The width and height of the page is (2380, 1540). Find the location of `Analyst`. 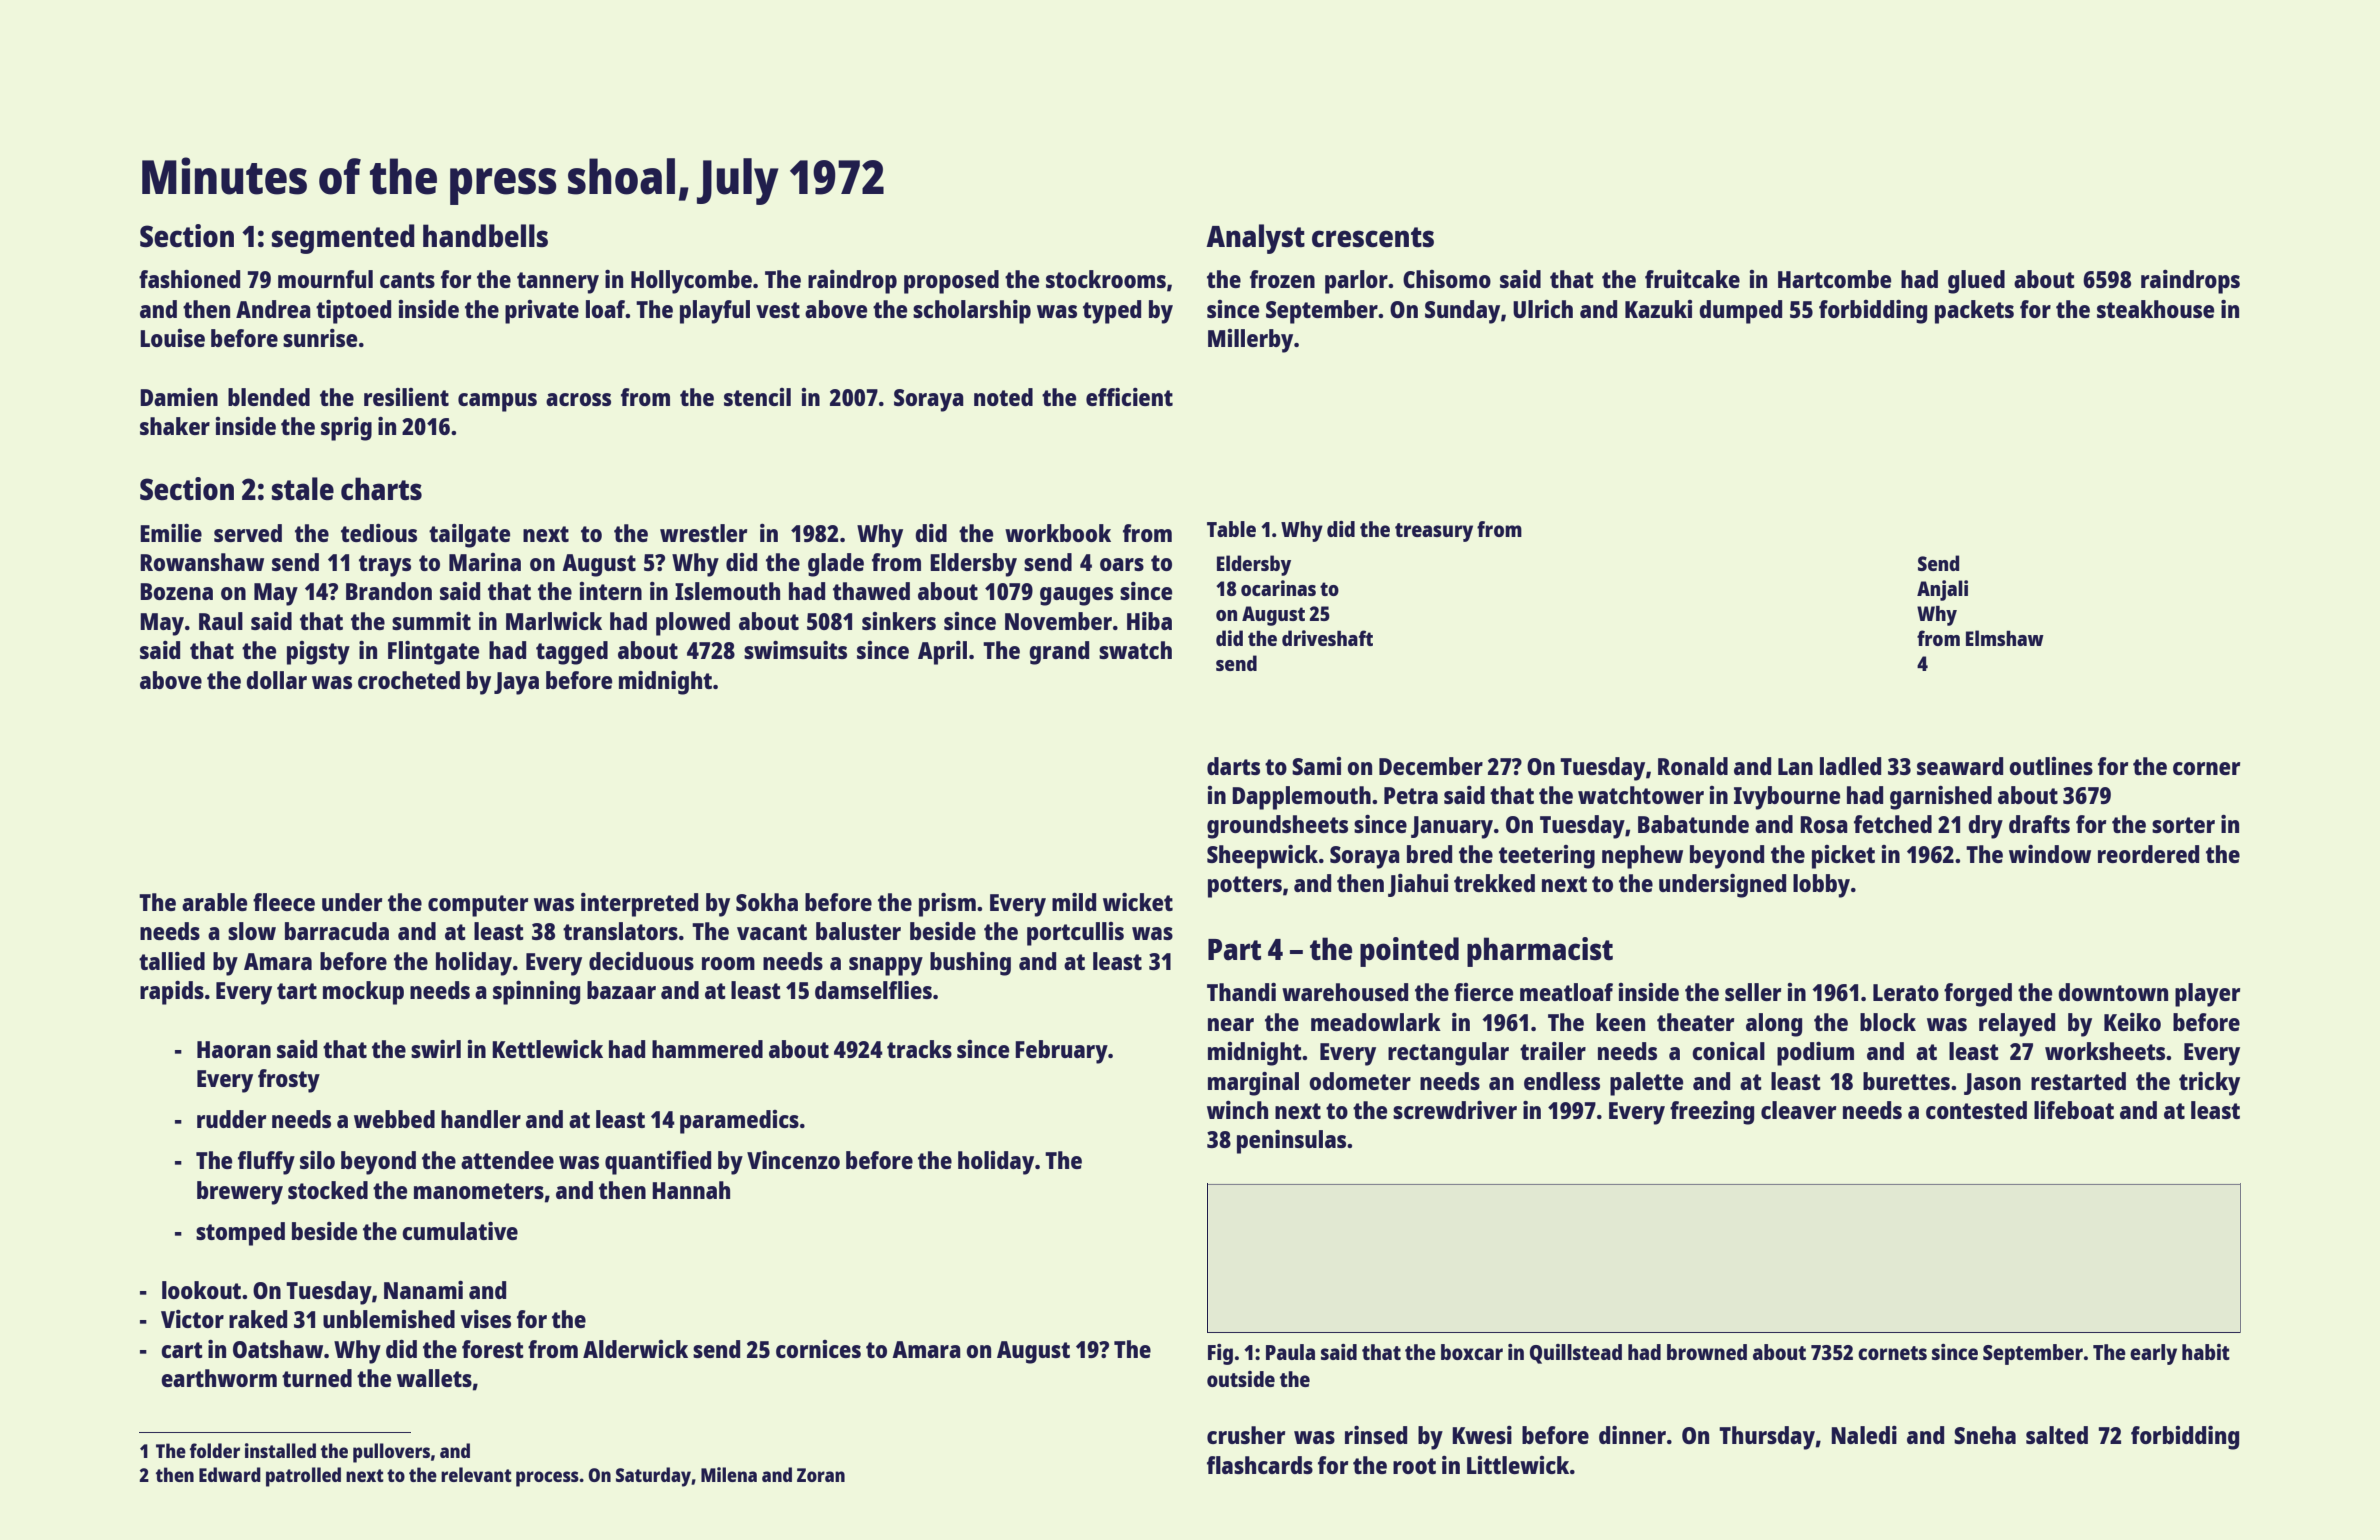

Analyst is located at coordinates (1255, 239).
